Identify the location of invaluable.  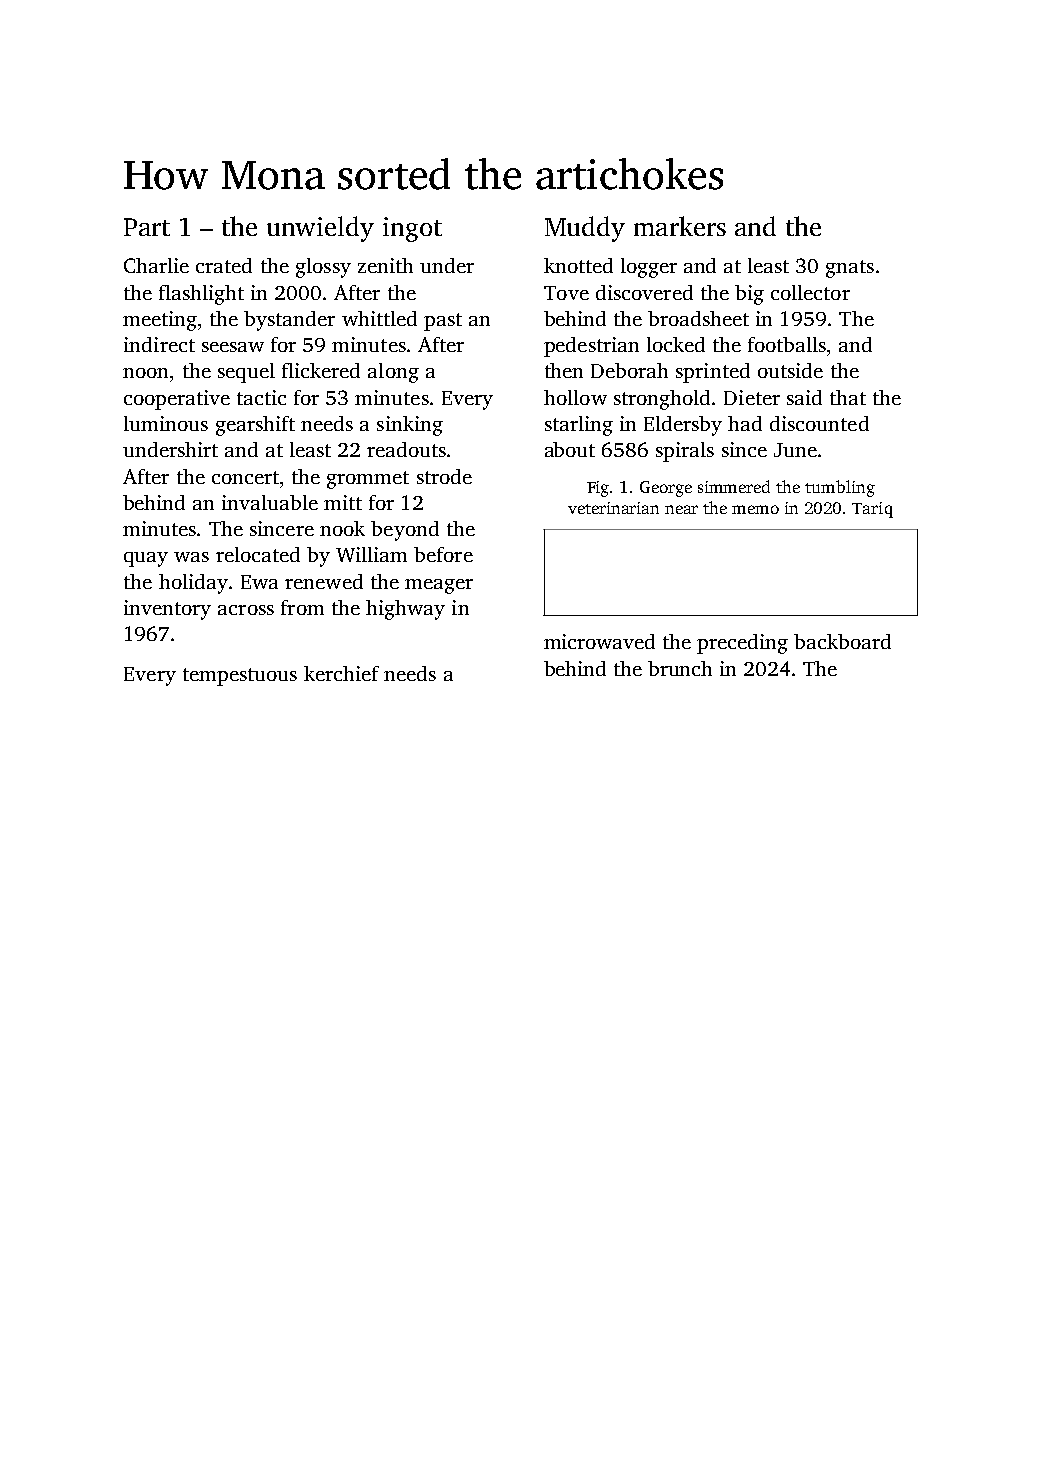
(270, 502).
